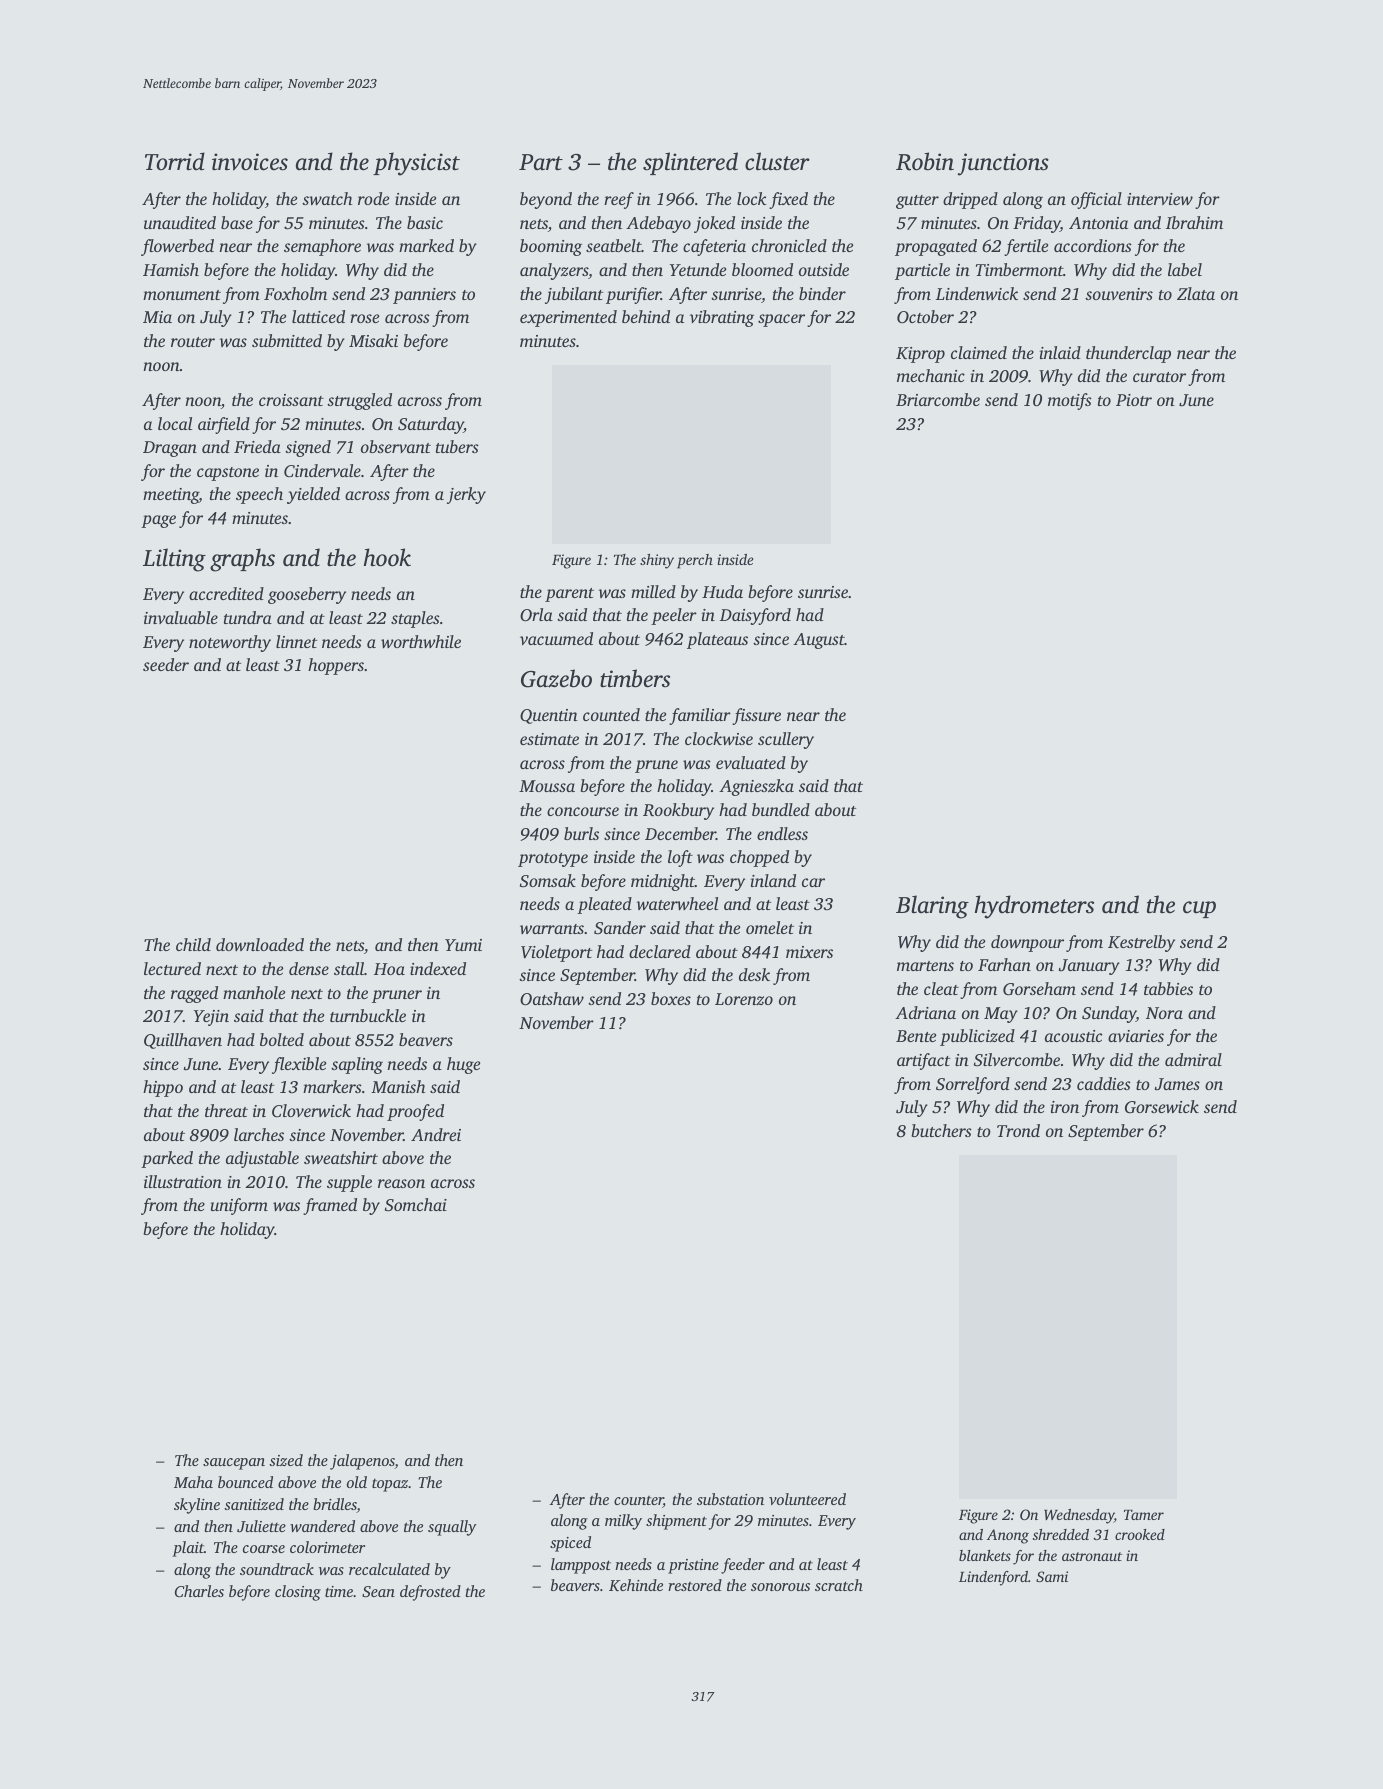 The image size is (1383, 1789). Describe the element at coordinates (1003, 164) in the document. I see `junctions` at that location.
